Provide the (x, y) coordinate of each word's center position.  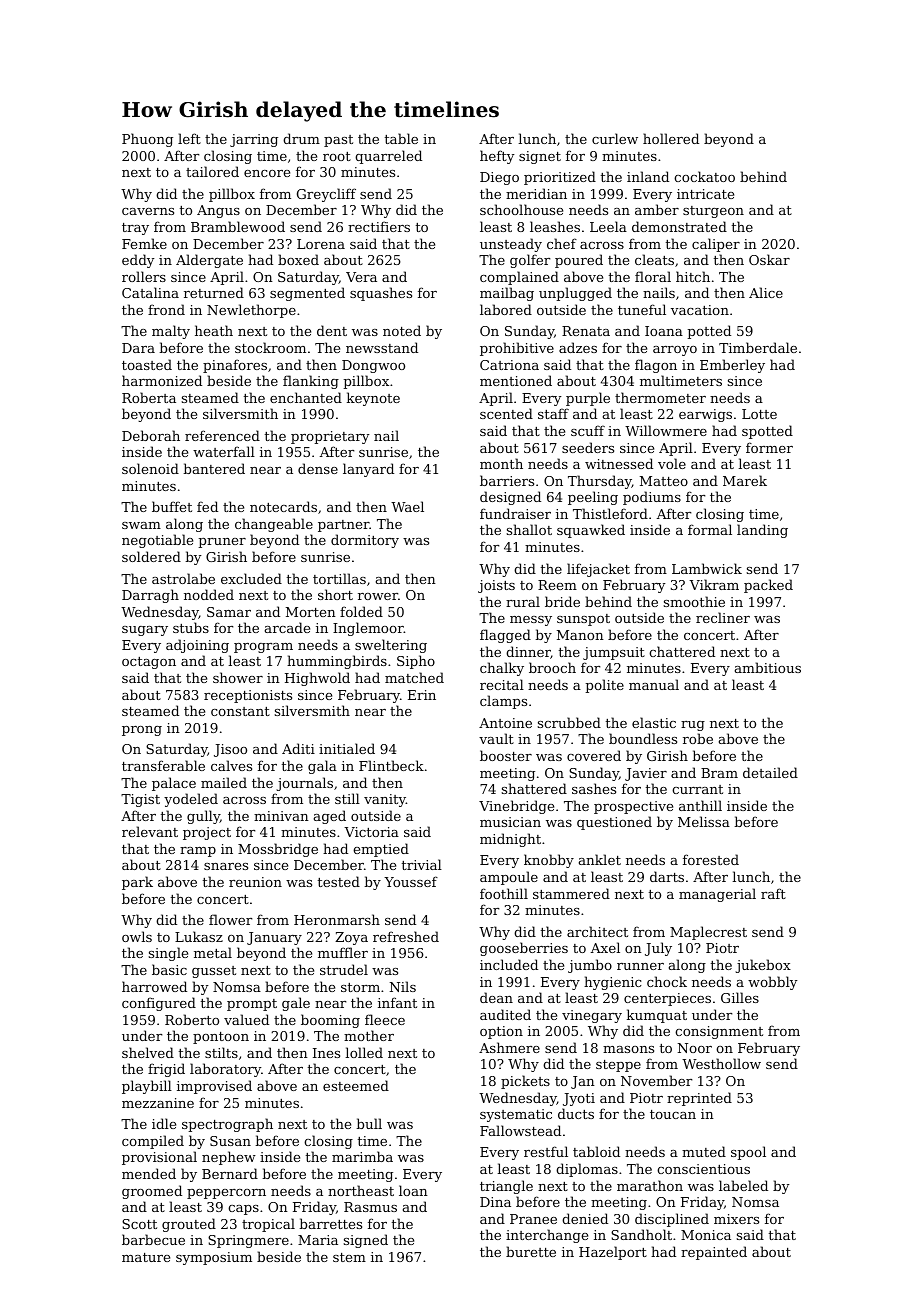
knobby (549, 861)
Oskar (769, 259)
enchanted (306, 397)
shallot (529, 529)
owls (137, 936)
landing (762, 531)
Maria (318, 1240)
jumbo (590, 966)
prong (142, 731)
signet (540, 157)
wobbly (773, 983)
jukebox (763, 966)
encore (267, 173)
